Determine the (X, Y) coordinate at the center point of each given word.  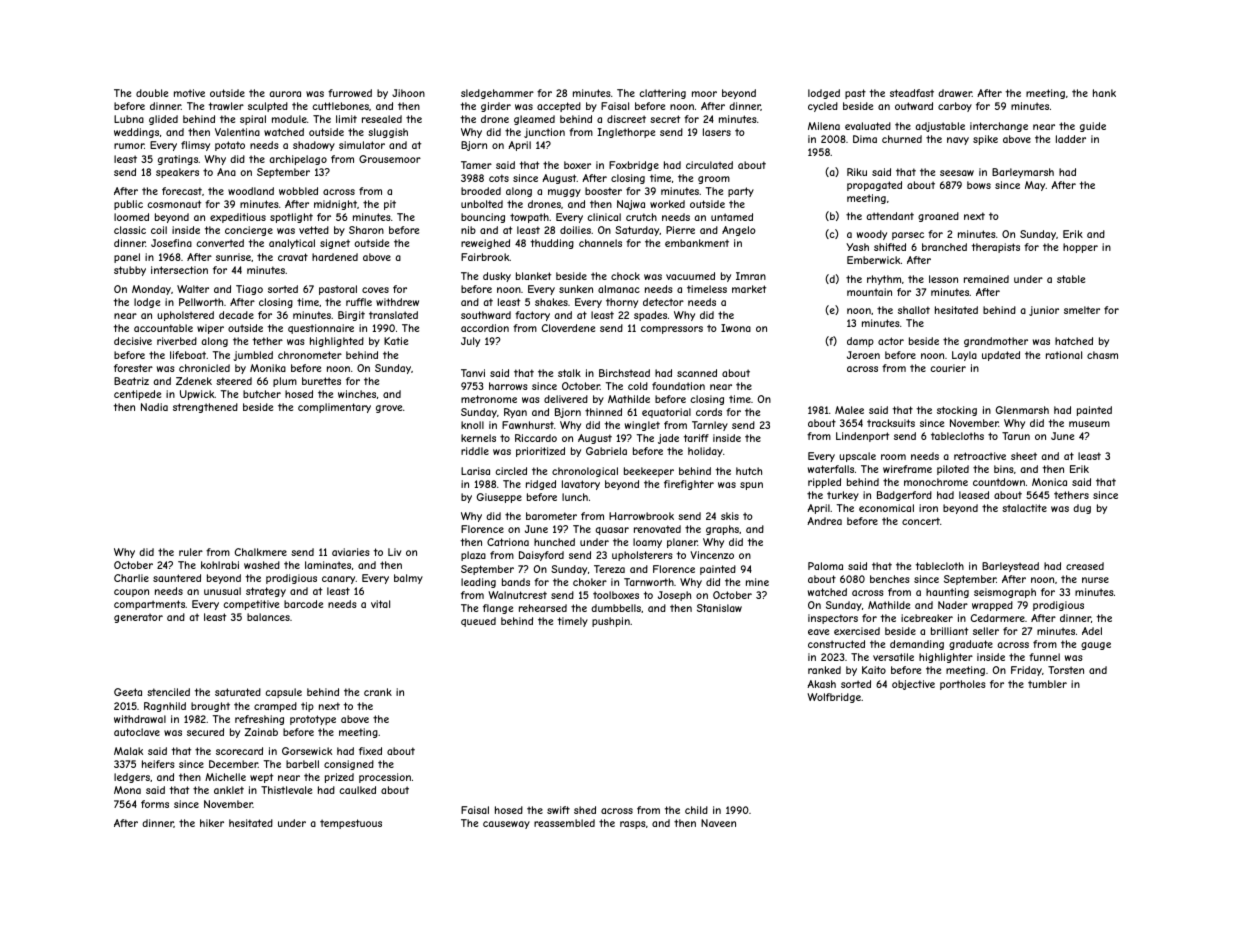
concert (921, 521)
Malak (128, 751)
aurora (285, 94)
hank (1104, 93)
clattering (662, 94)
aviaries (351, 552)
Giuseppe (499, 498)
